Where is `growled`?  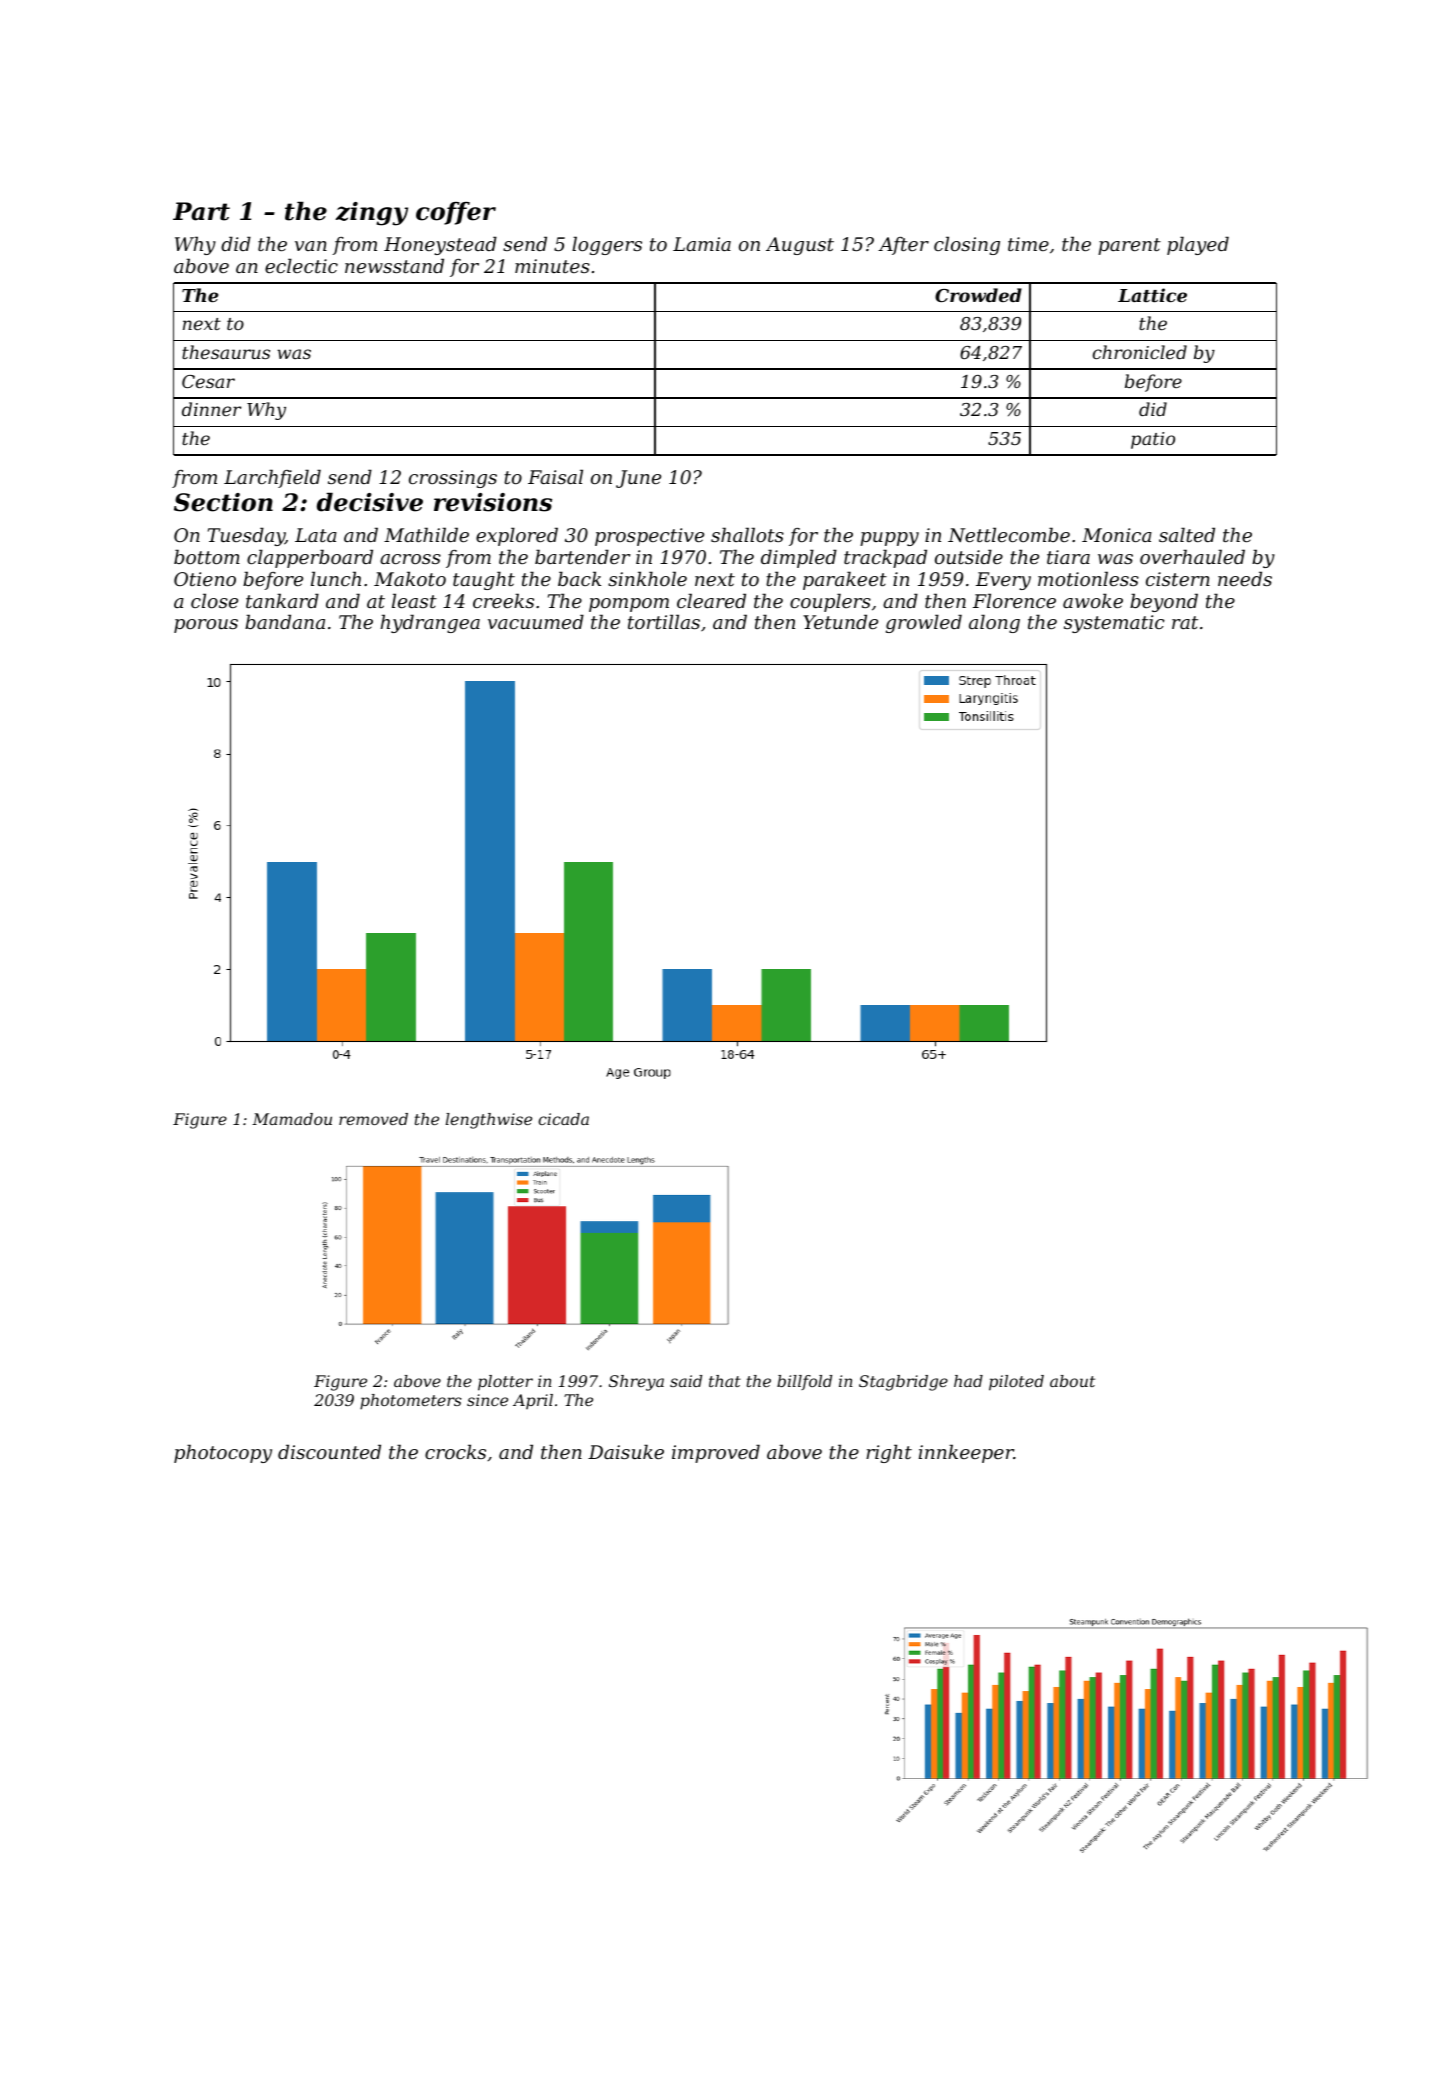 growled is located at coordinates (924, 623).
